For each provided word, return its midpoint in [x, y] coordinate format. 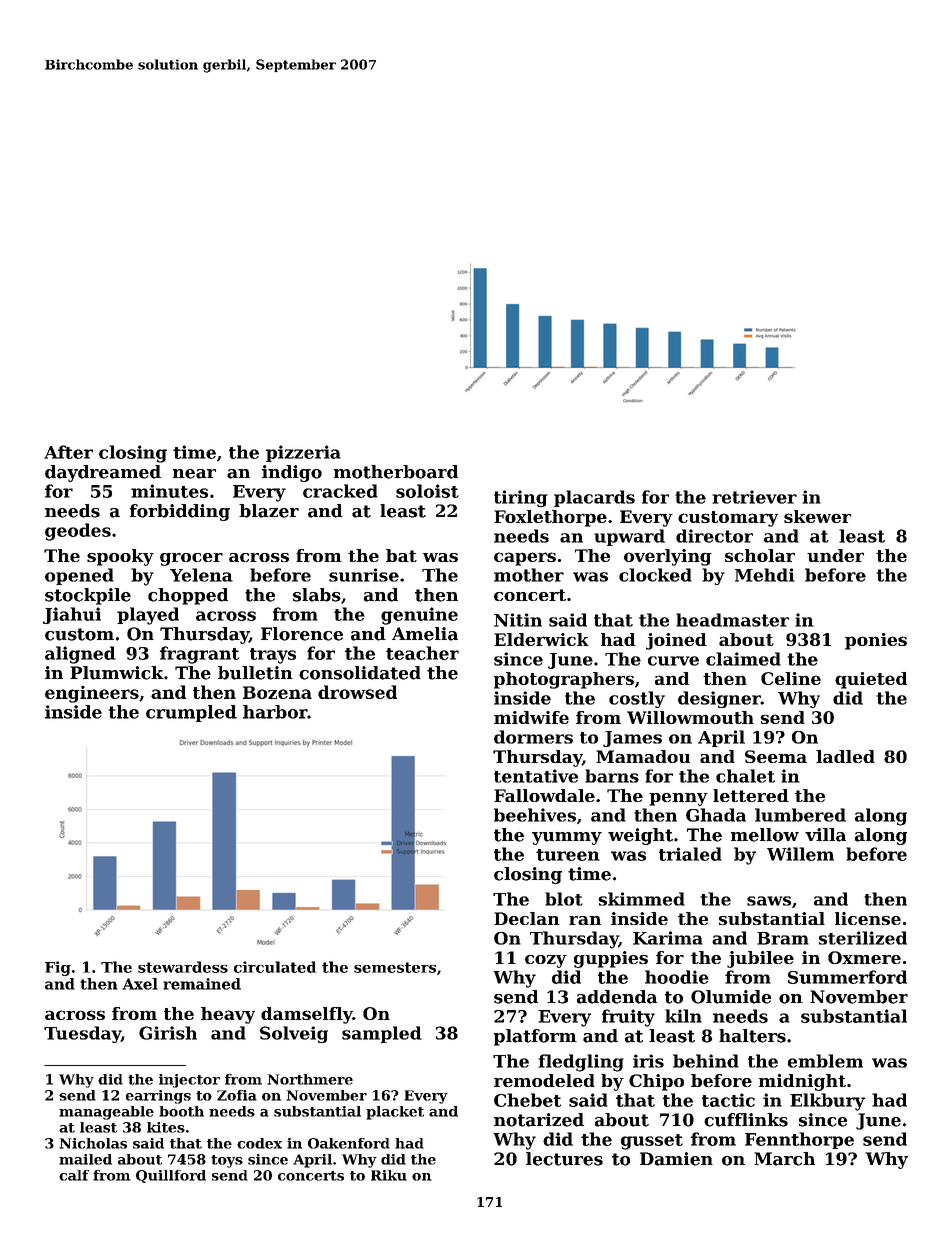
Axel [140, 984]
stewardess [183, 967]
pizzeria [303, 453]
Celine [791, 678]
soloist [427, 491]
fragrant [199, 655]
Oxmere [864, 957]
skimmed [641, 899]
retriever [754, 497]
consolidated [360, 673]
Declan [527, 918]
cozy [546, 961]
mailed [85, 1159]
